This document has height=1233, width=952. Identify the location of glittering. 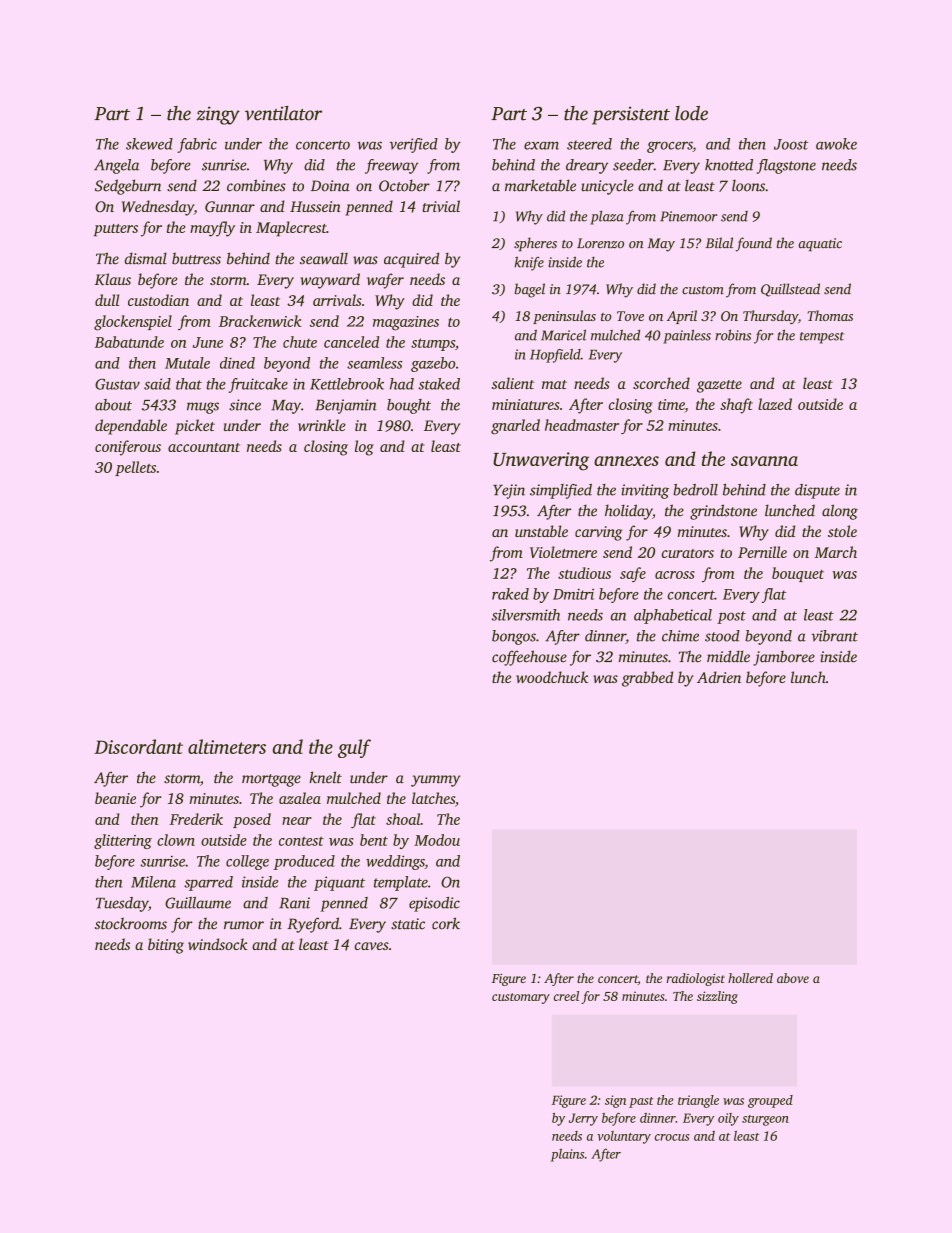
(123, 841).
